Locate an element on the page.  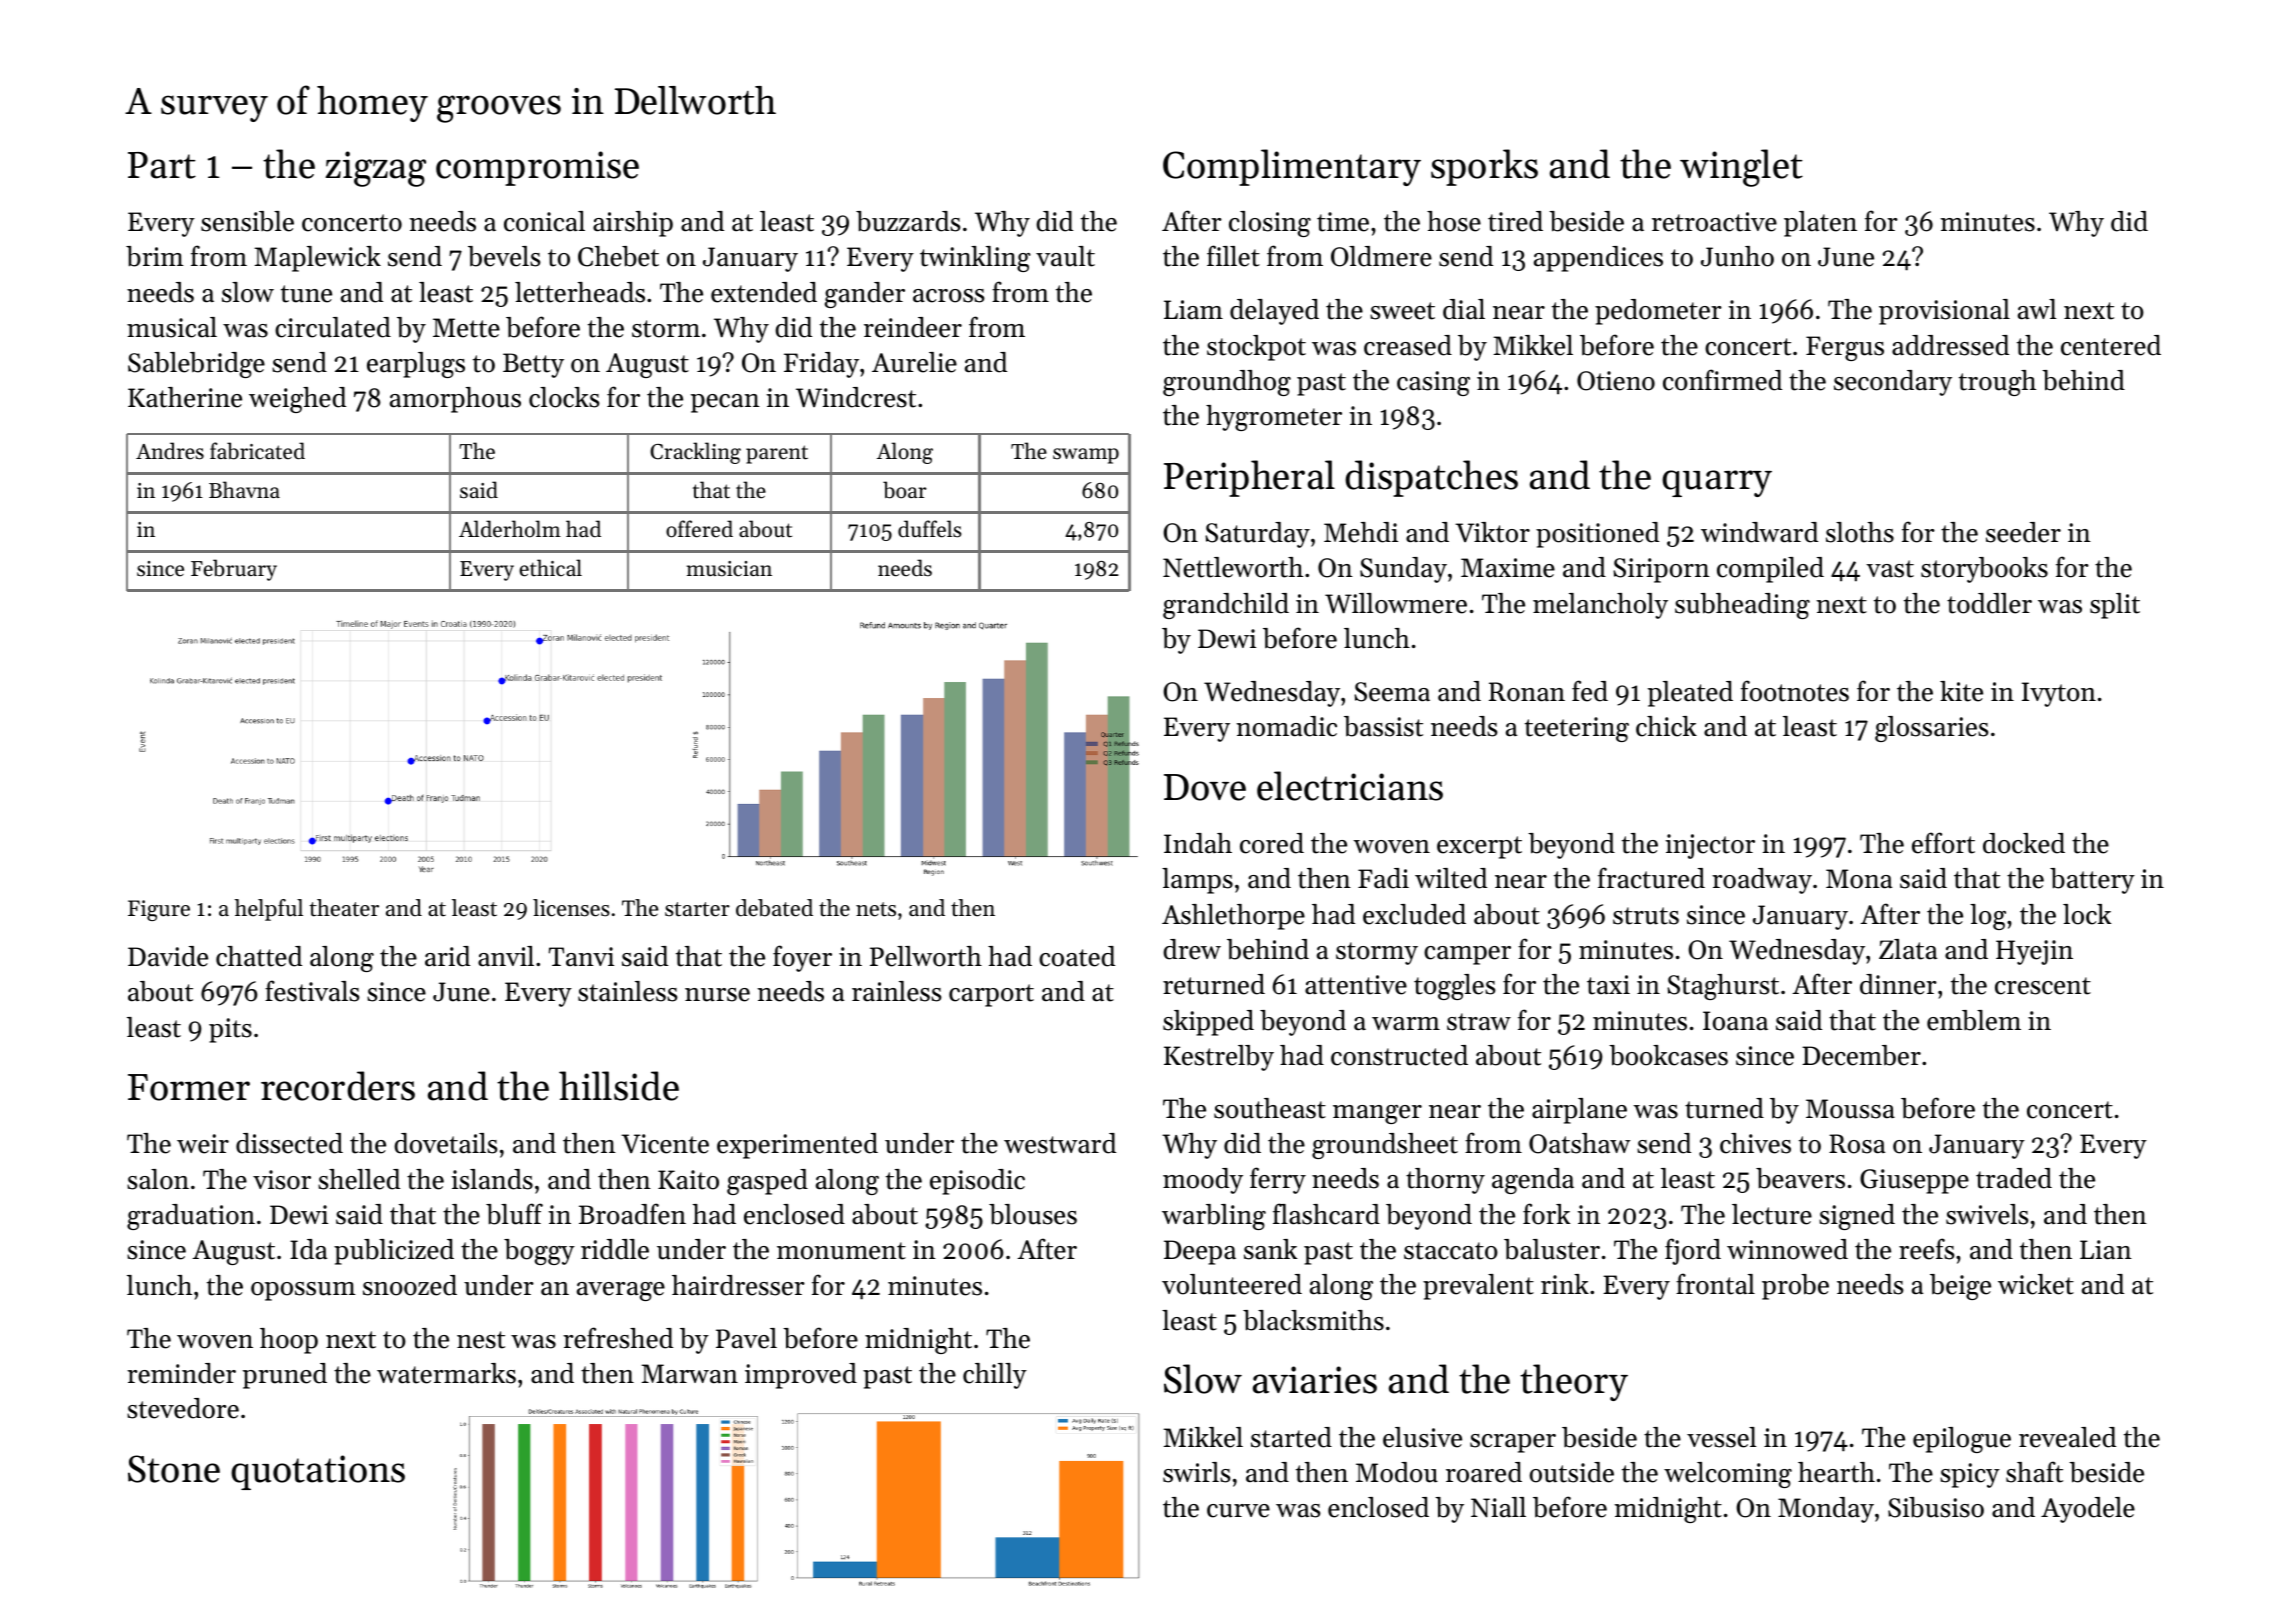
quotations is located at coordinates (318, 1472).
